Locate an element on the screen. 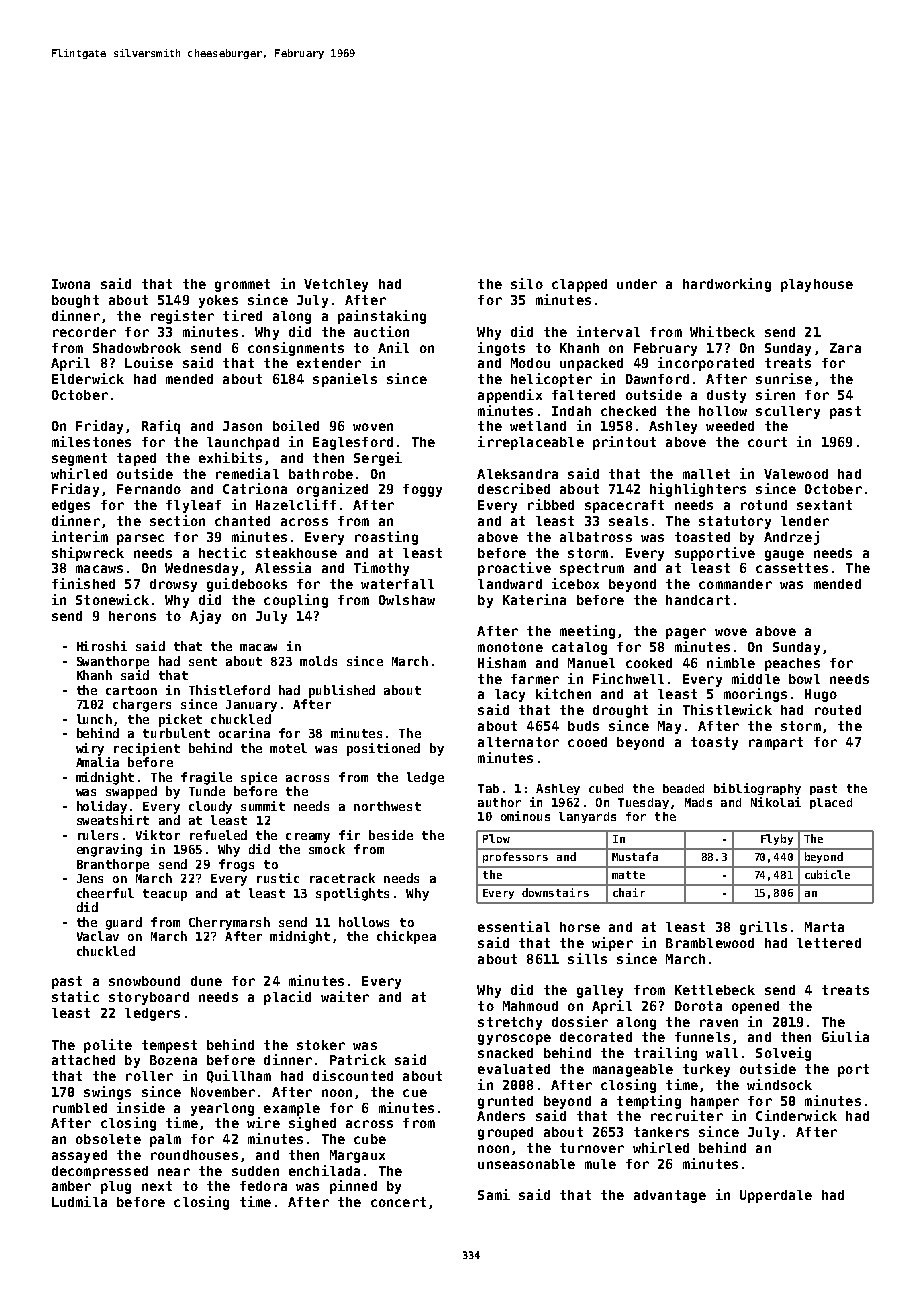 The width and height of the screenshot is (924, 1308). playhouse is located at coordinates (817, 285).
